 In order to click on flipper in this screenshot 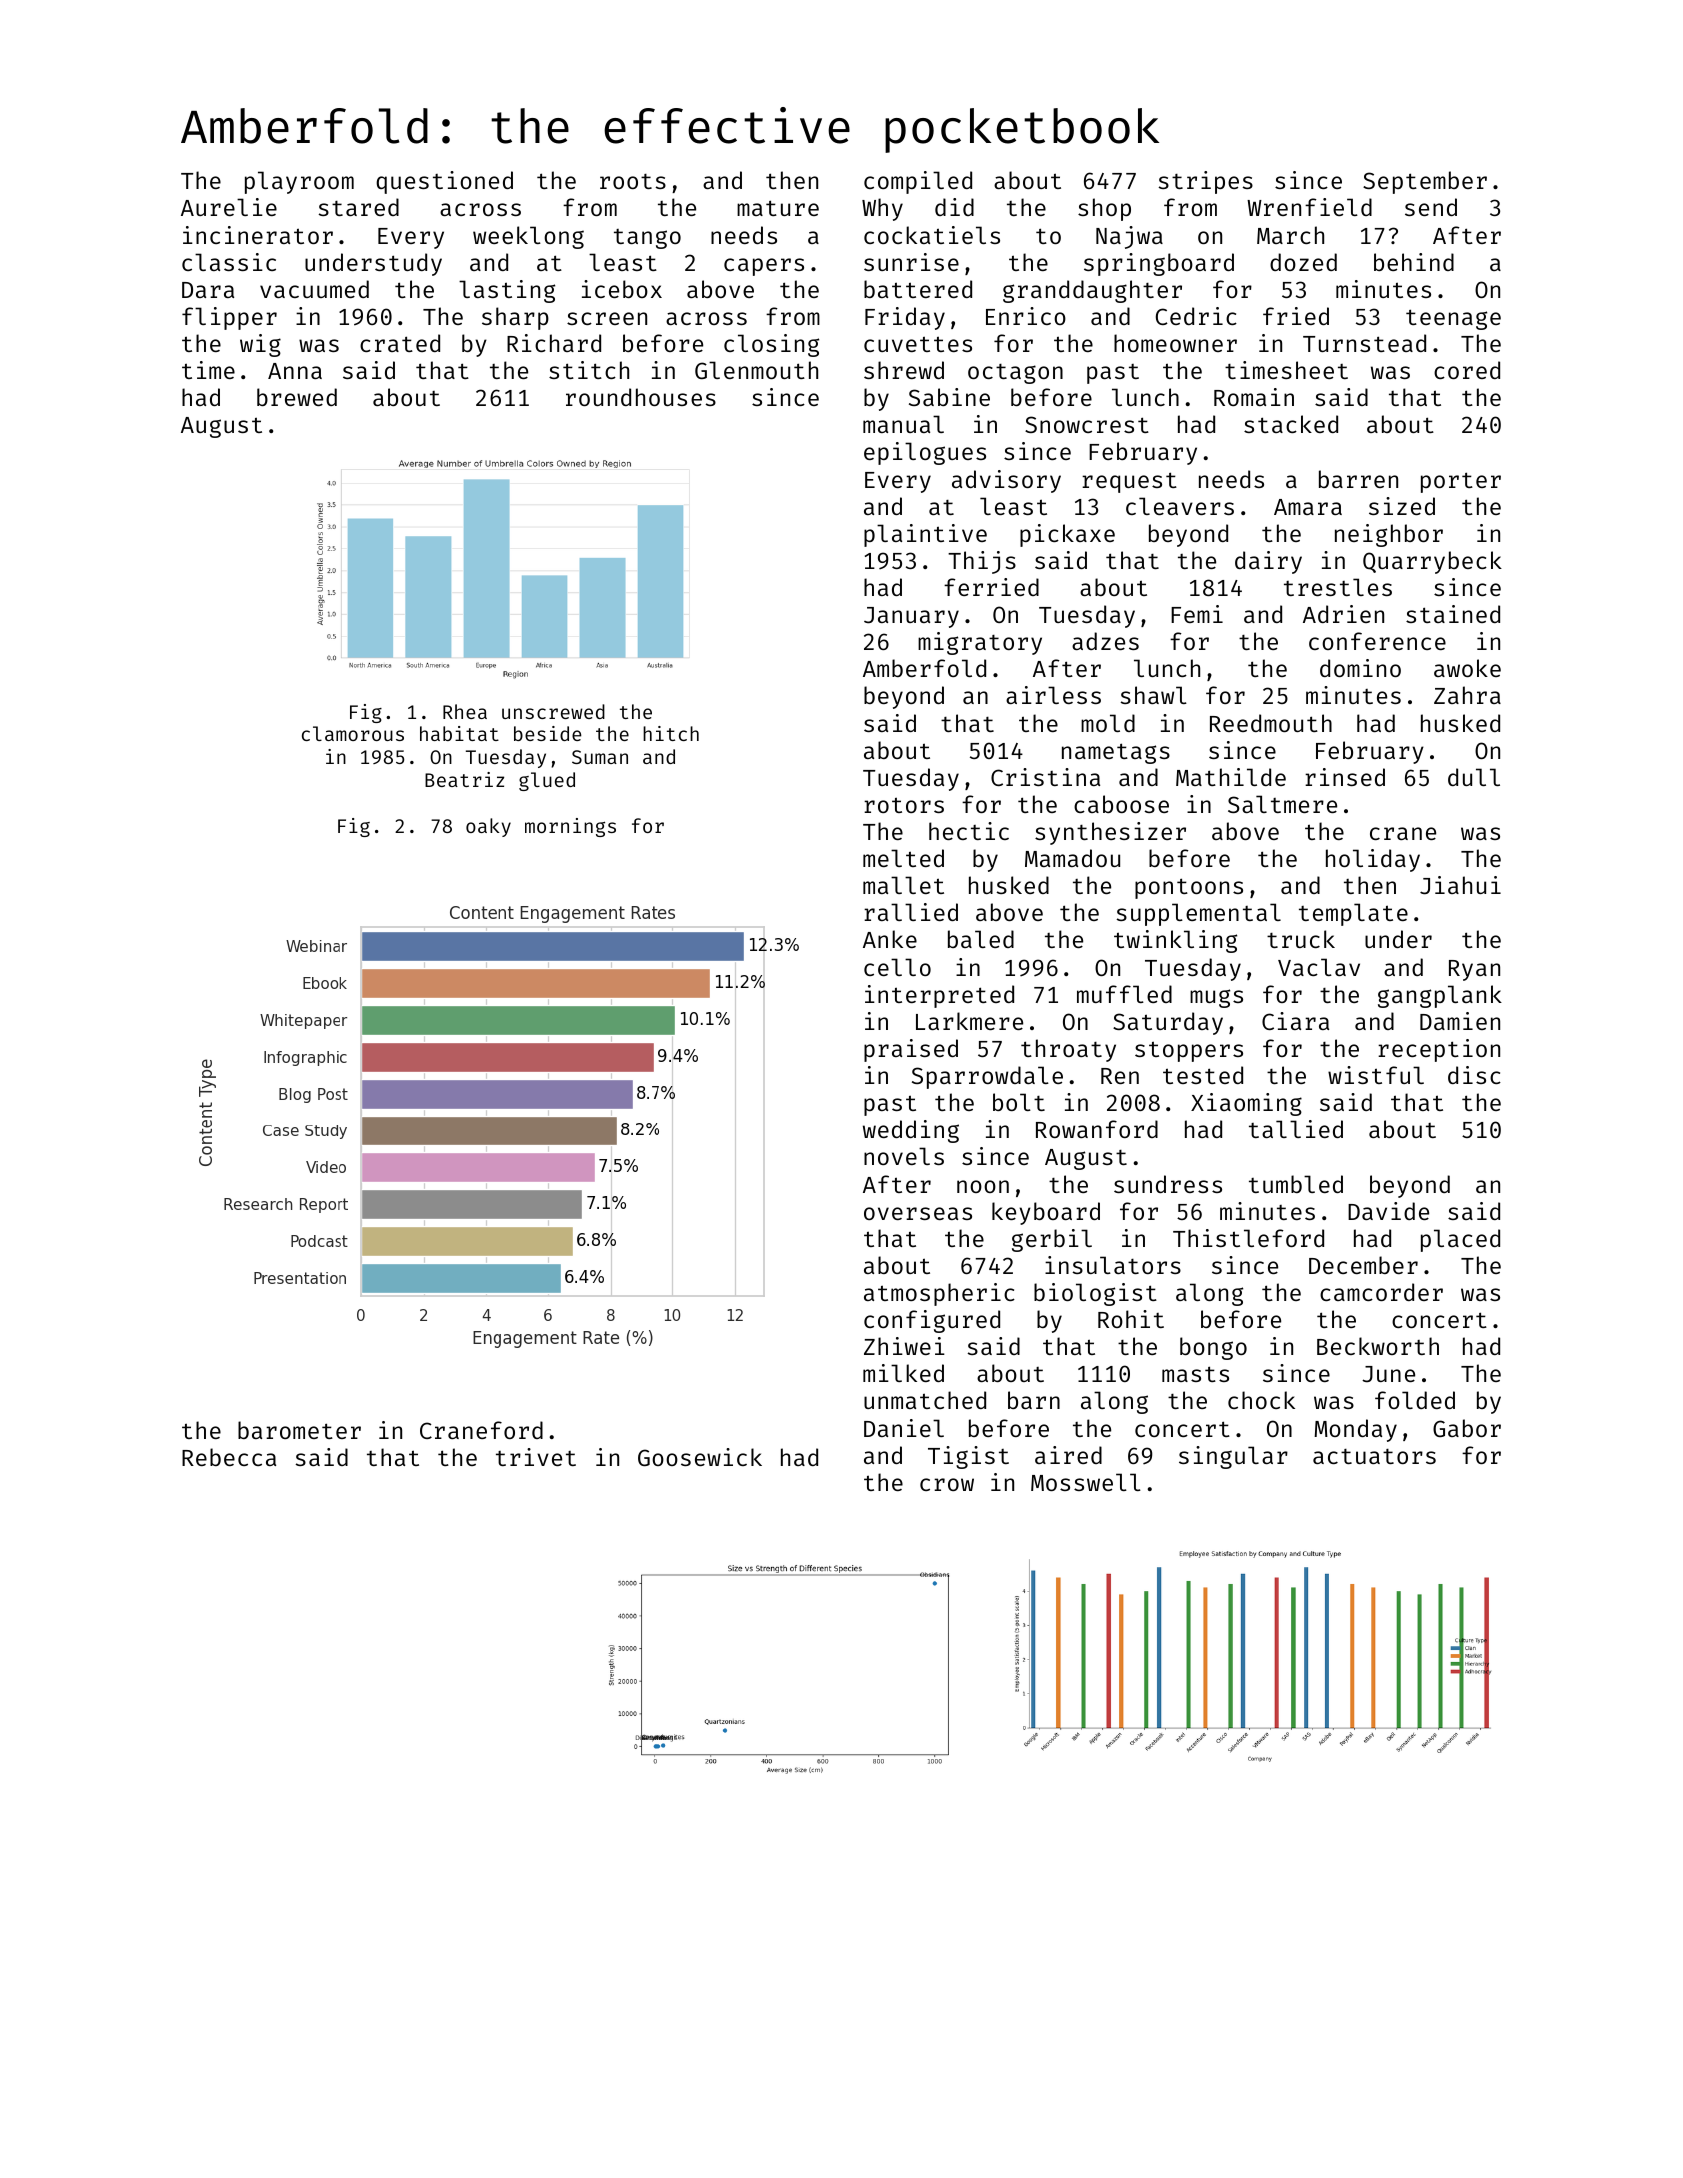, I will do `click(229, 318)`.
